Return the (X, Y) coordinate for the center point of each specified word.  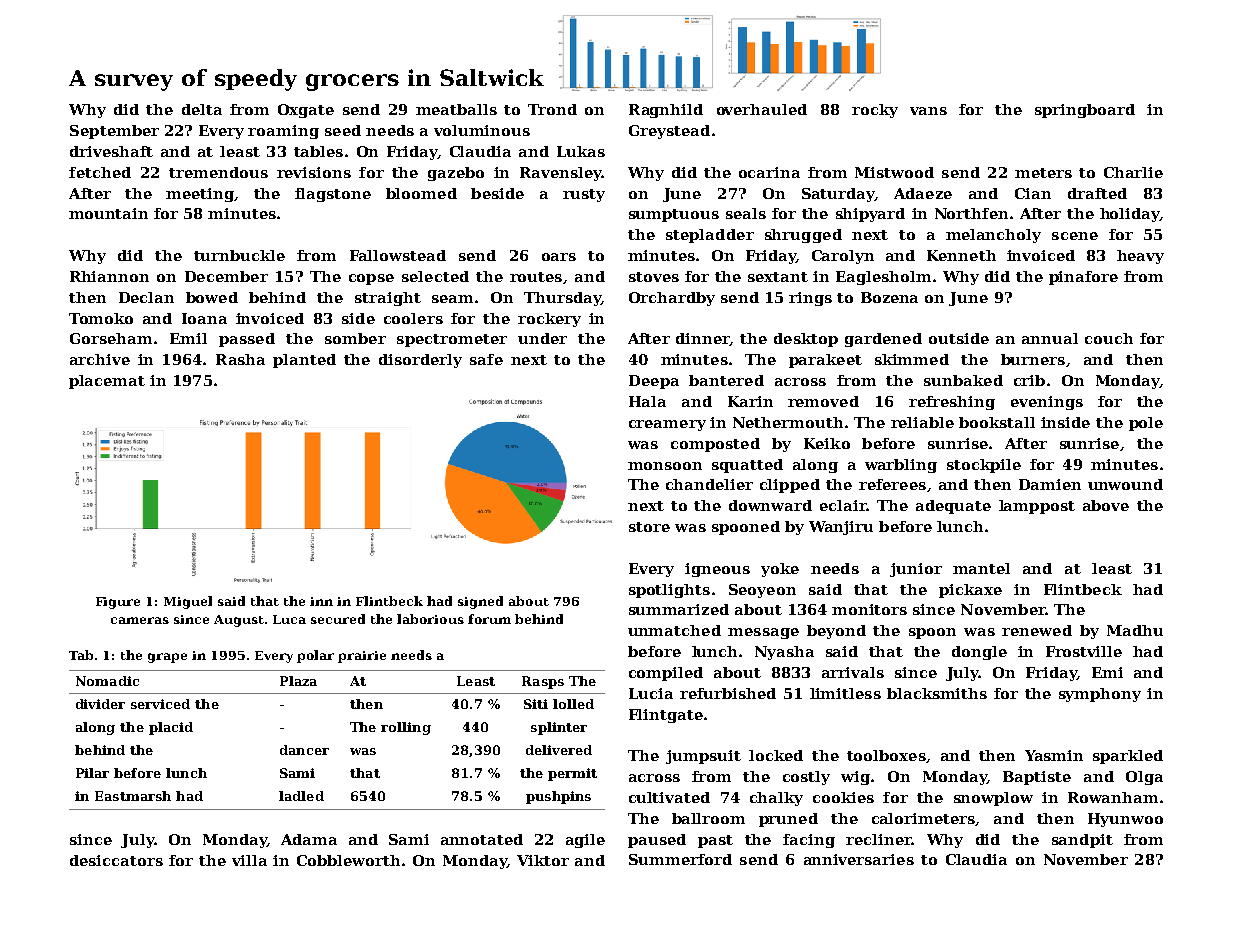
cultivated (669, 797)
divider (100, 704)
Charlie (1133, 172)
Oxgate (306, 111)
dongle (979, 653)
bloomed (421, 193)
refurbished (728, 693)
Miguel (188, 602)
